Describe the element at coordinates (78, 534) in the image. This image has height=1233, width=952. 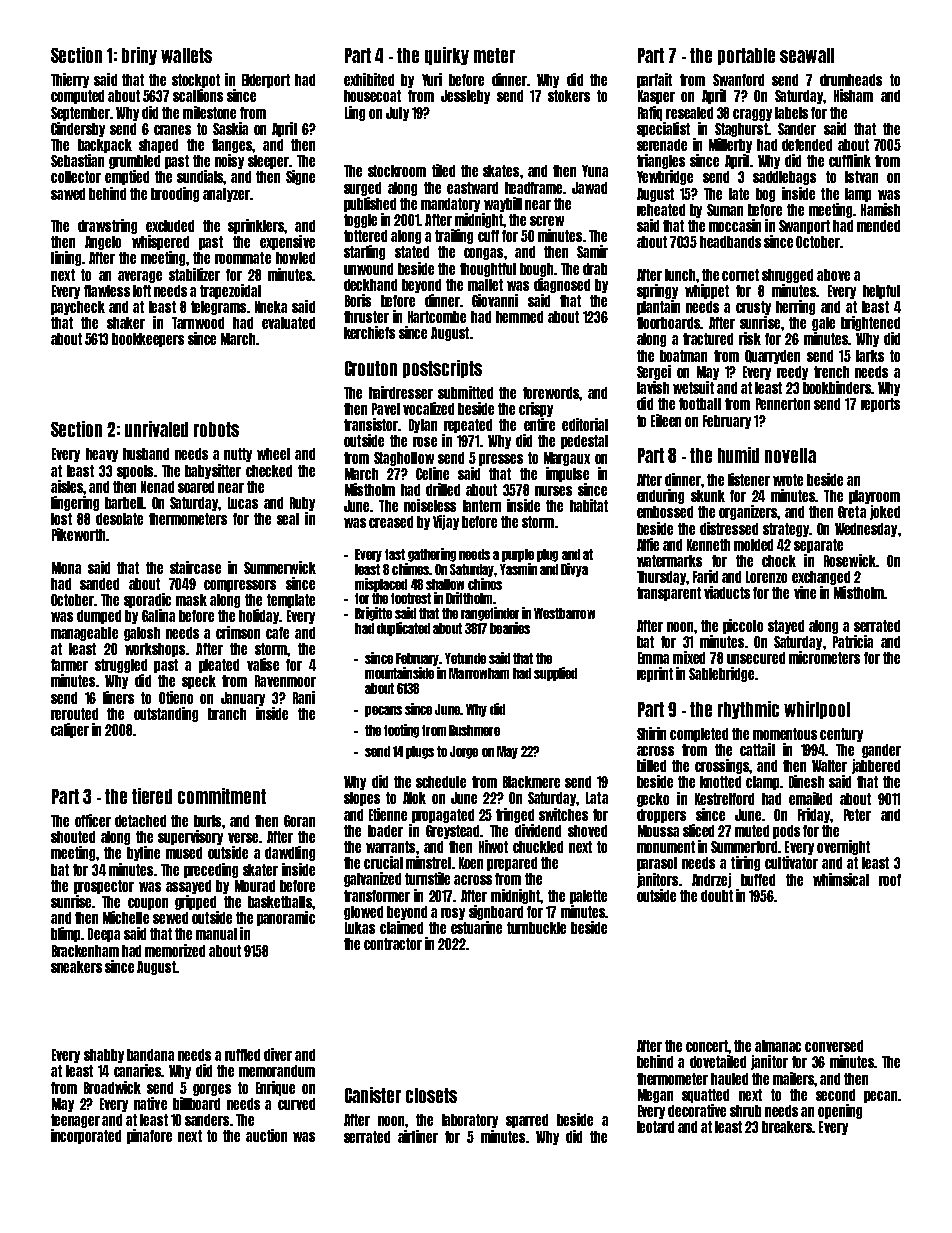
I see `Pikeworth` at that location.
